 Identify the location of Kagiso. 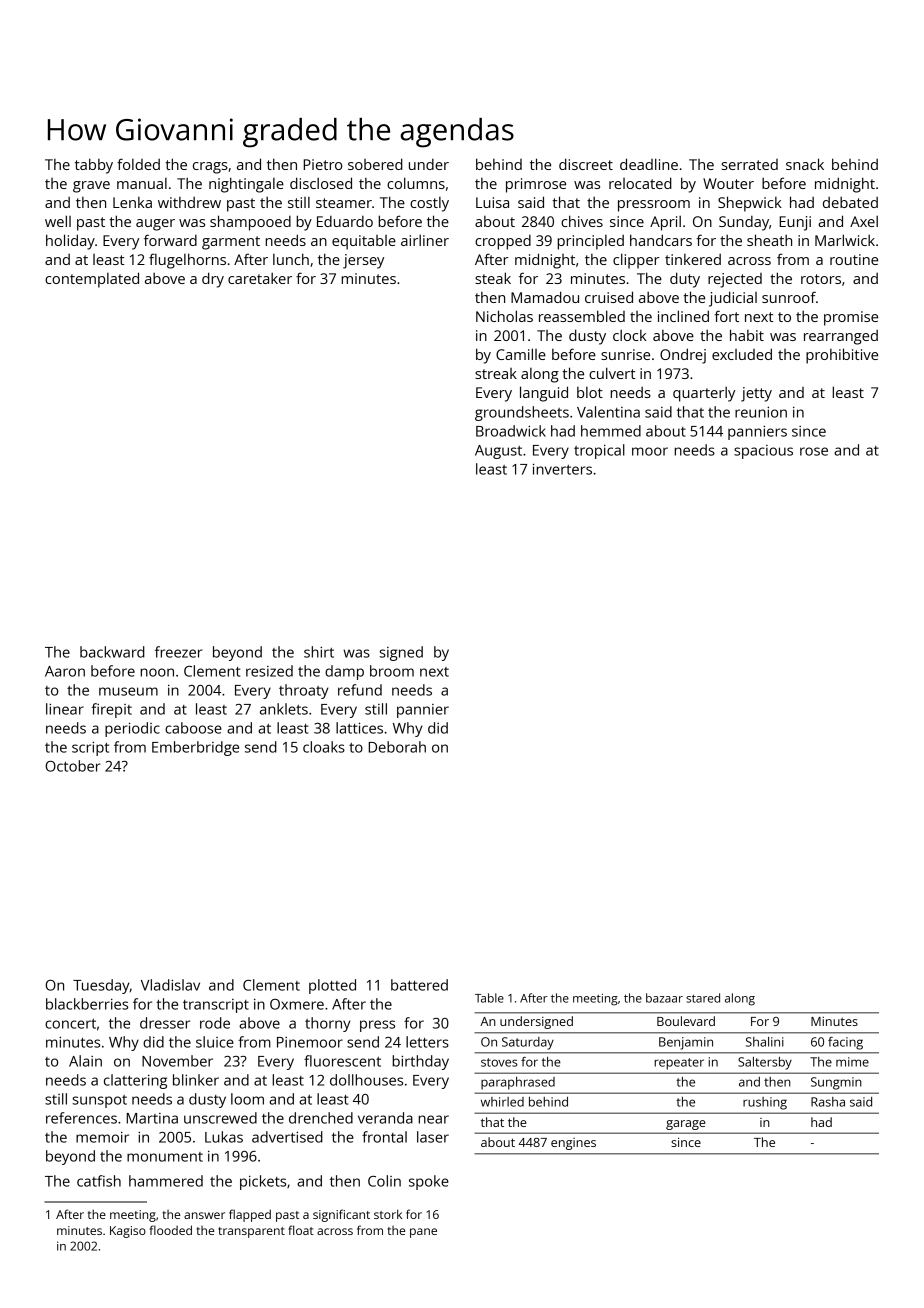
(128, 1232).
